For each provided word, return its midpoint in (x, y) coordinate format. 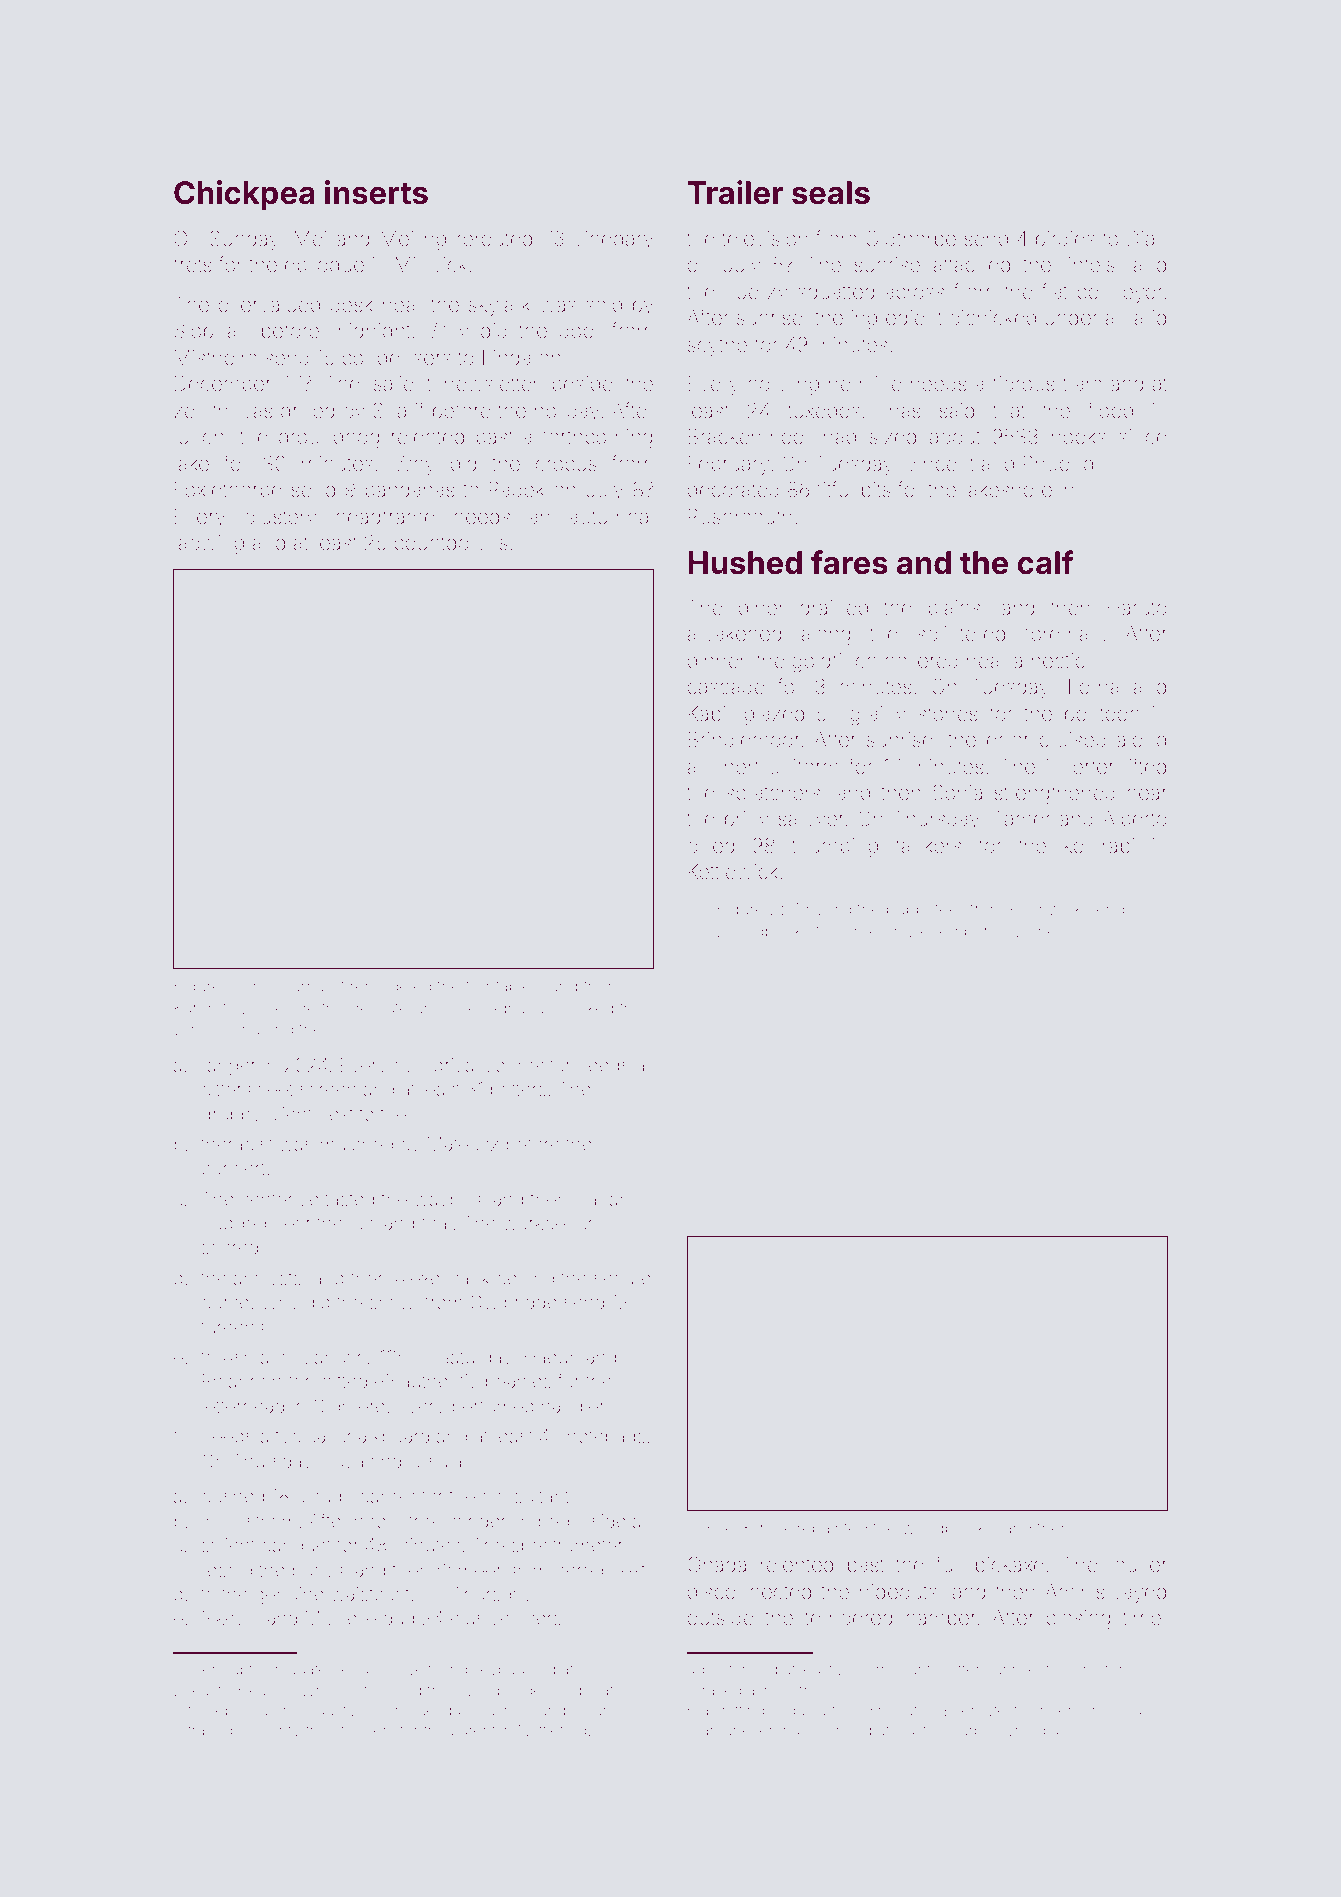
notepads (606, 1438)
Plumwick (1046, 908)
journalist (310, 988)
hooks (1079, 436)
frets (192, 264)
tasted (349, 1199)
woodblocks (947, 1528)
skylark (500, 307)
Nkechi (231, 1618)
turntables (503, 986)
